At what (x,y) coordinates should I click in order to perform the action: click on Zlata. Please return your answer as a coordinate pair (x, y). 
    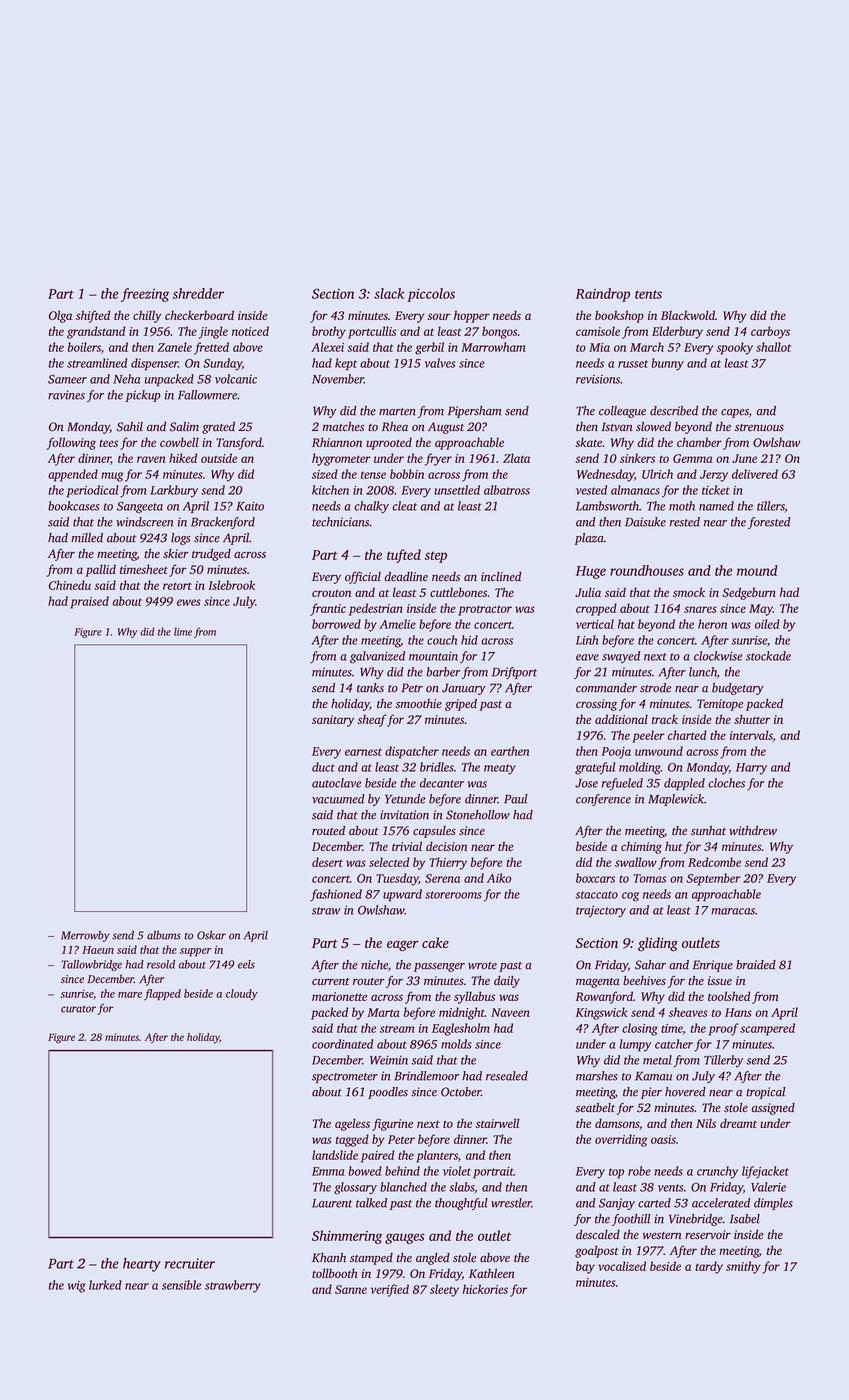
    Looking at the image, I should click on (516, 458).
